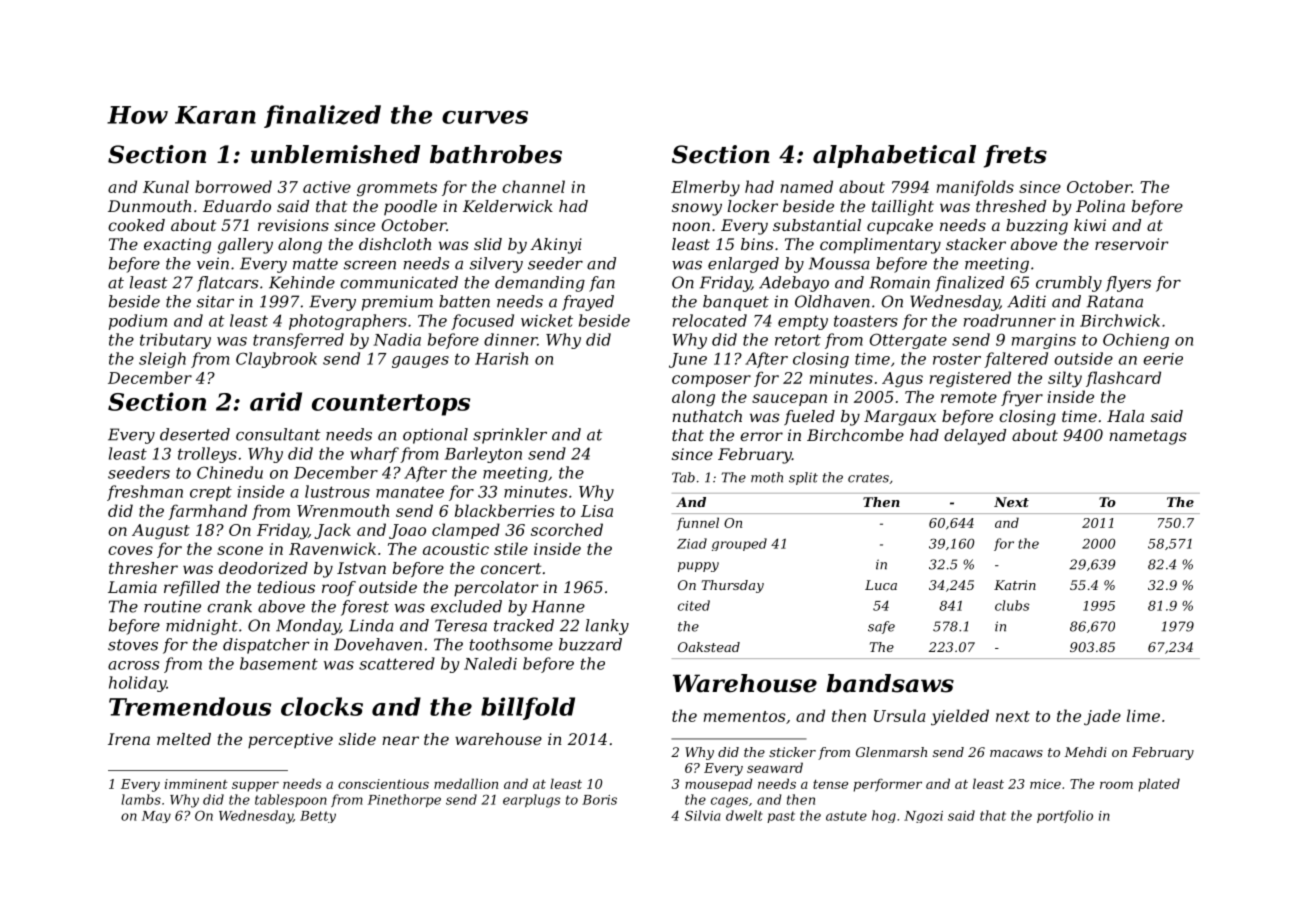 The image size is (1308, 924). What do you see at coordinates (370, 265) in the document?
I see `screen` at bounding box center [370, 265].
